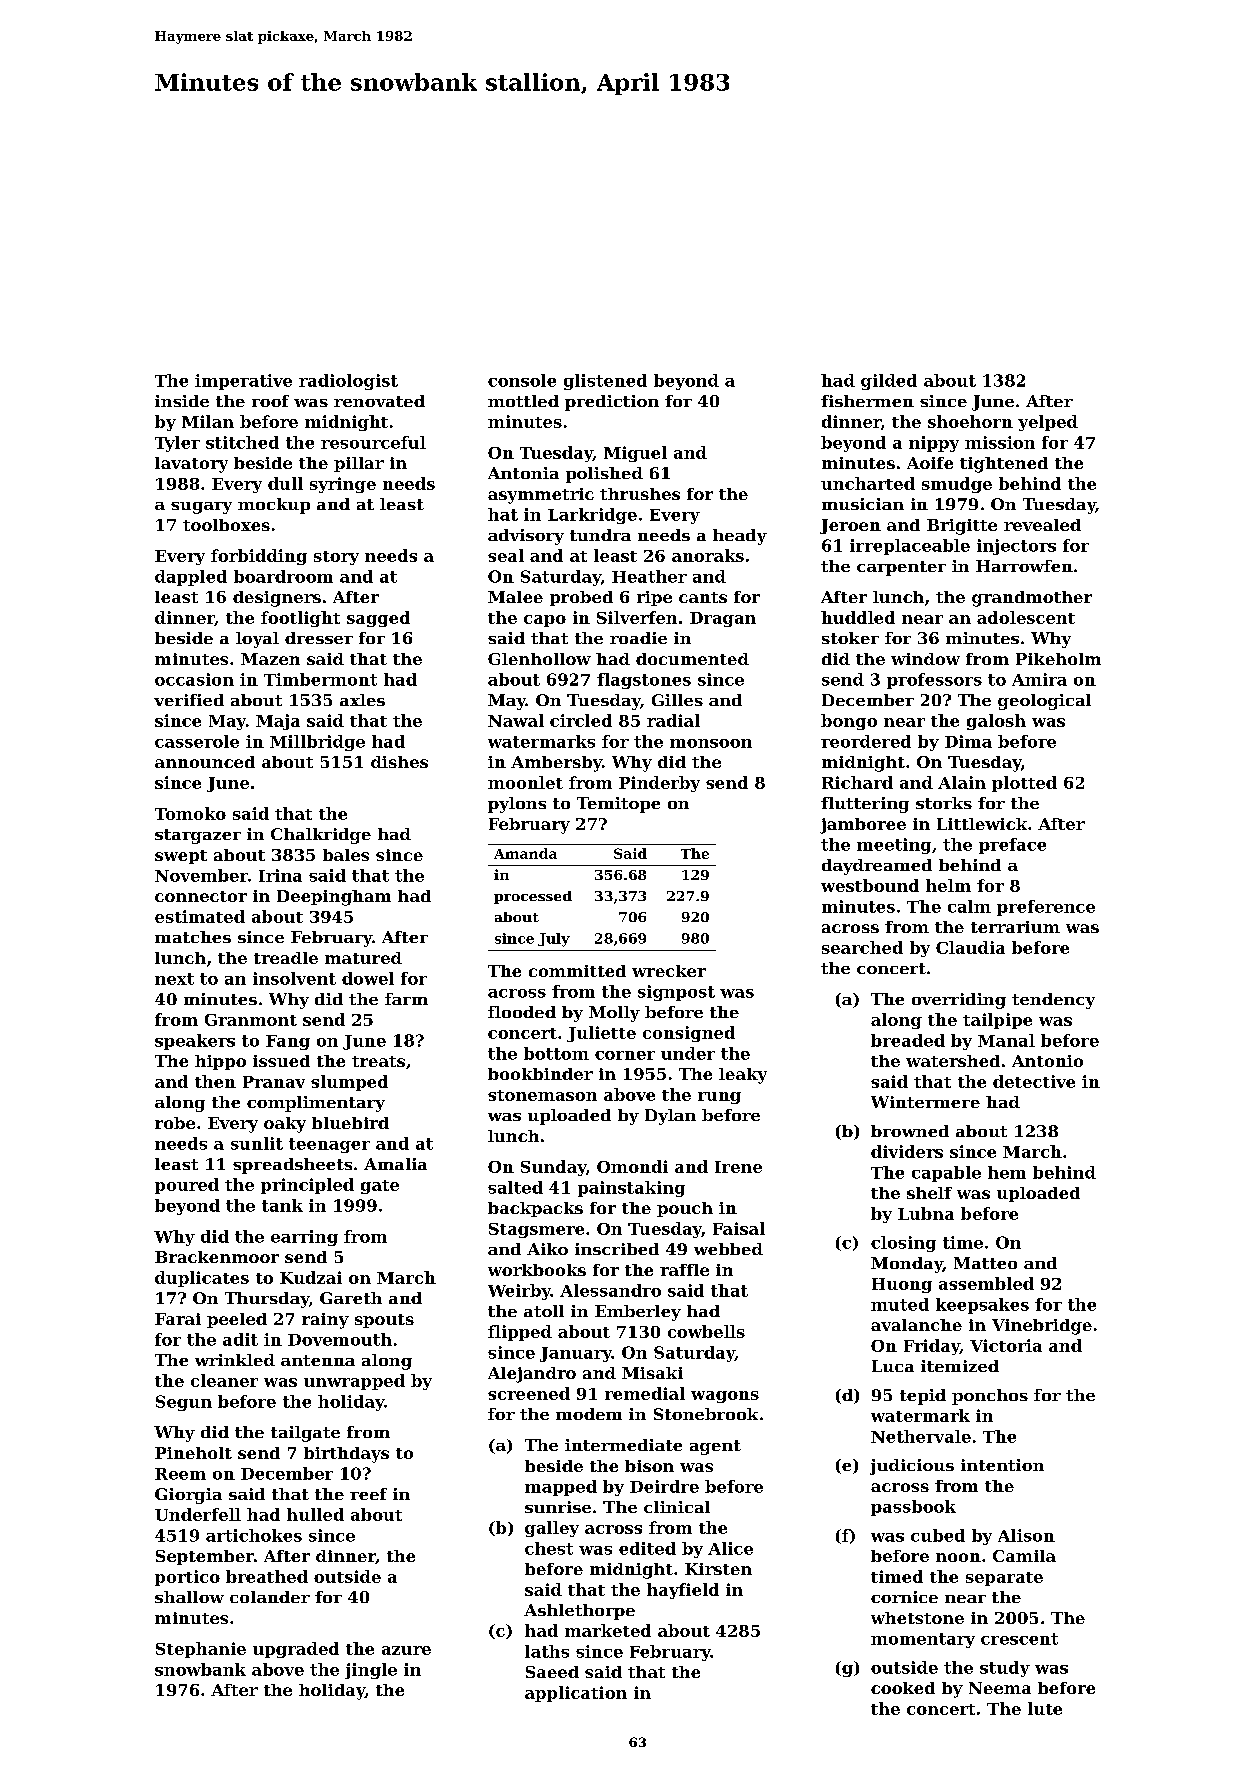 This screenshot has height=1778, width=1257. What do you see at coordinates (1058, 659) in the screenshot?
I see `Pikeholm` at bounding box center [1058, 659].
